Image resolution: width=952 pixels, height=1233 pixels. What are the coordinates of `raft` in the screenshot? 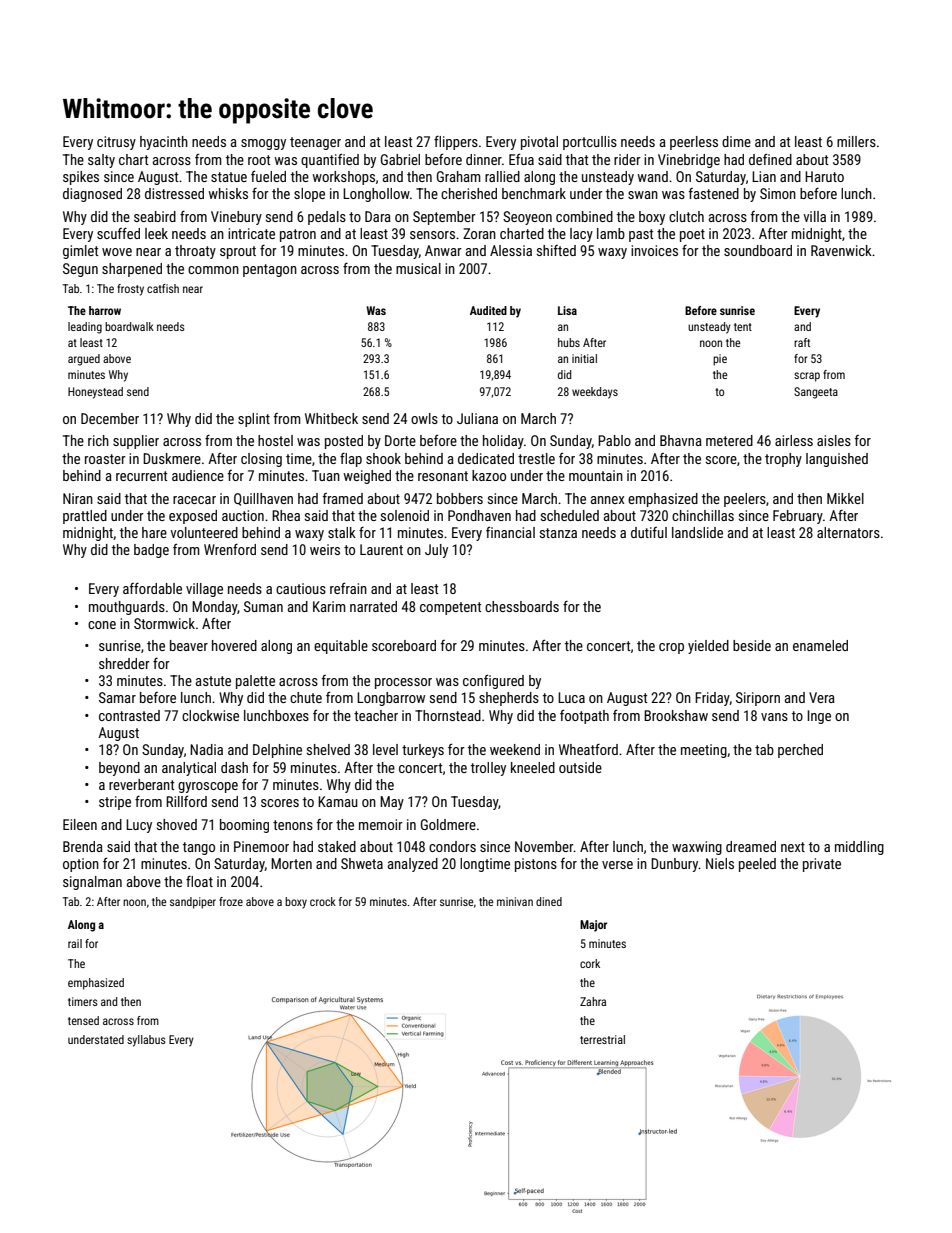 It's located at (802, 342).
